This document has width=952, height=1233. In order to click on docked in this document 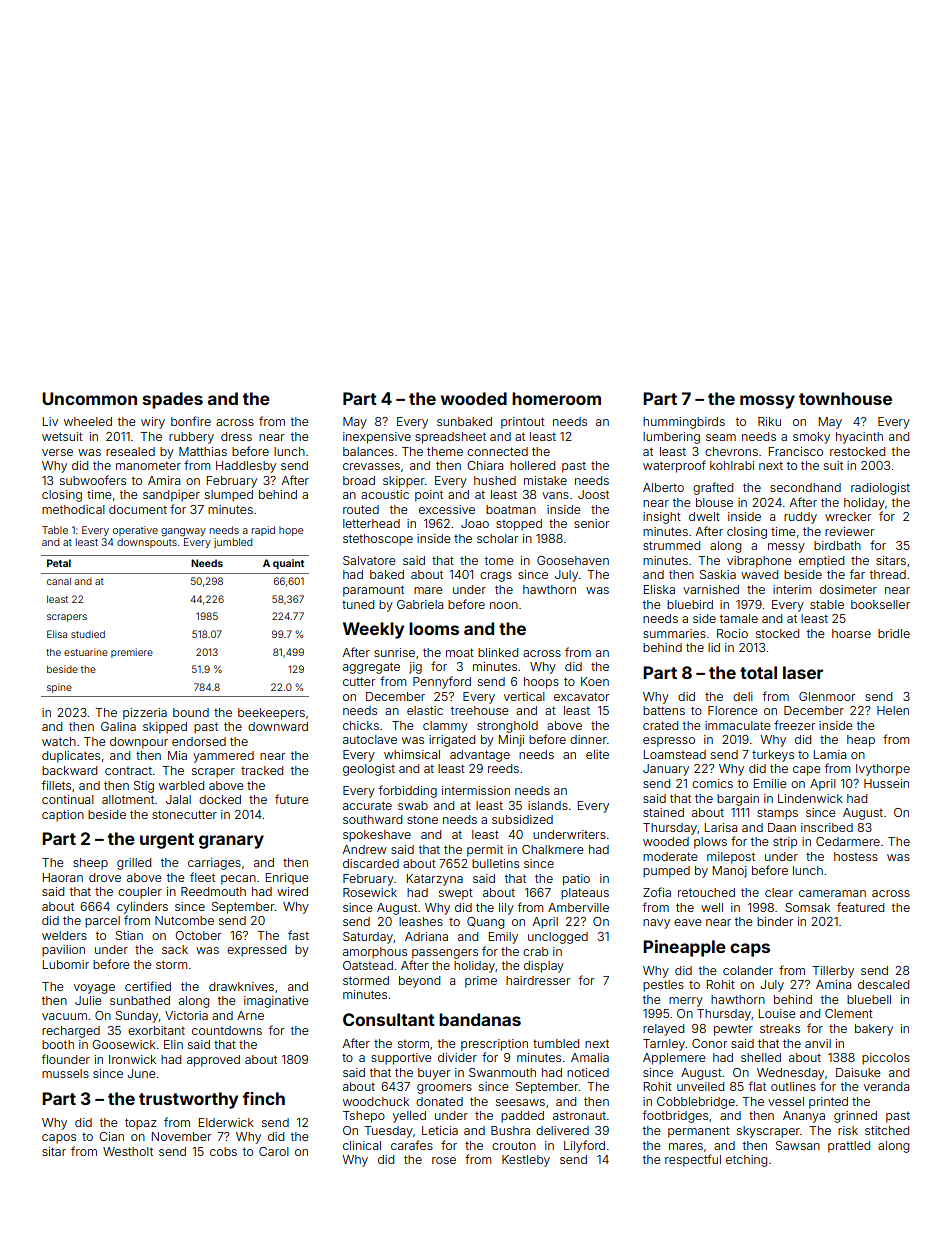, I will do `click(220, 799)`.
